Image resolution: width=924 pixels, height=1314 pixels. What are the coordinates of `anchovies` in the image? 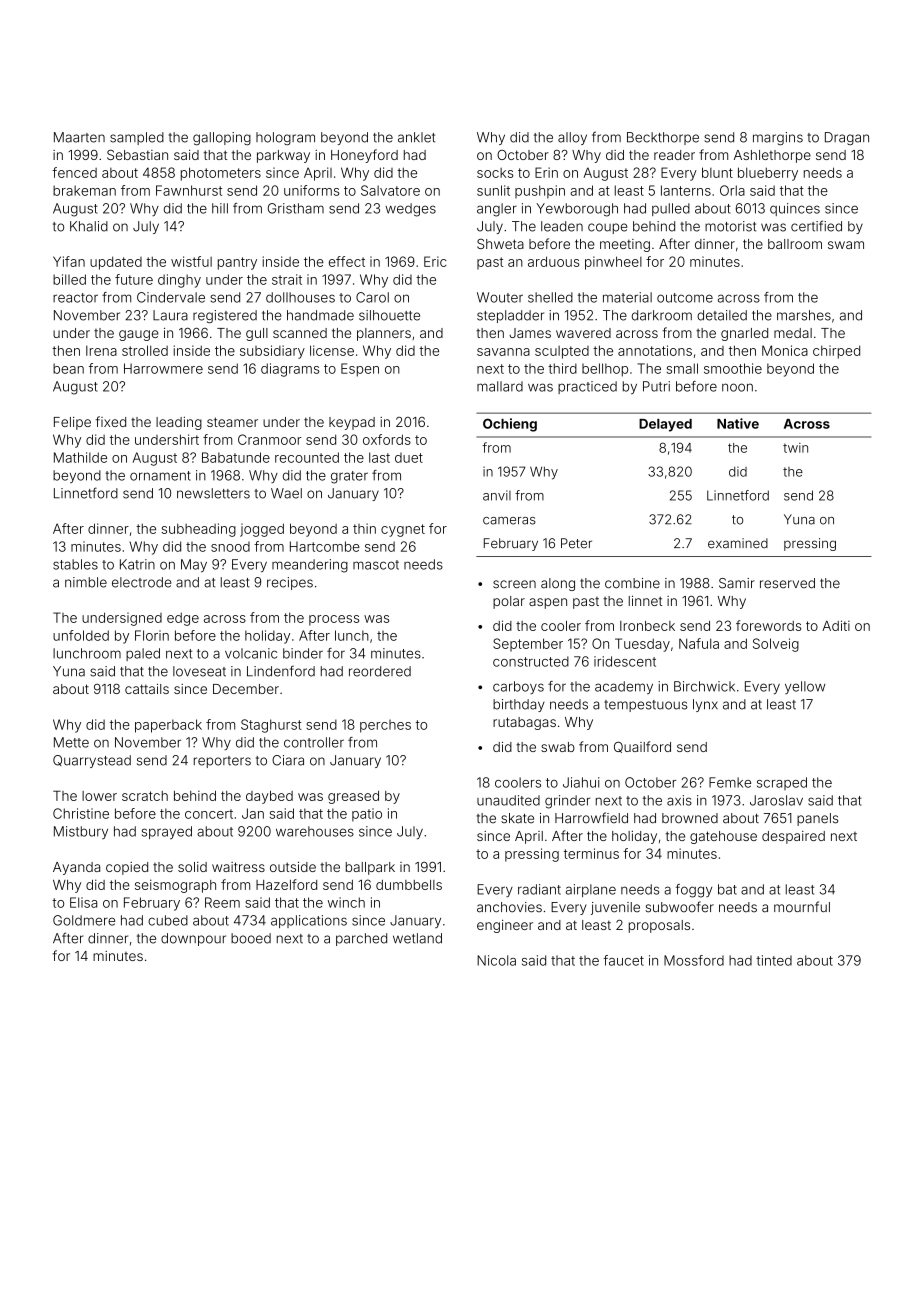 It's located at (509, 907).
